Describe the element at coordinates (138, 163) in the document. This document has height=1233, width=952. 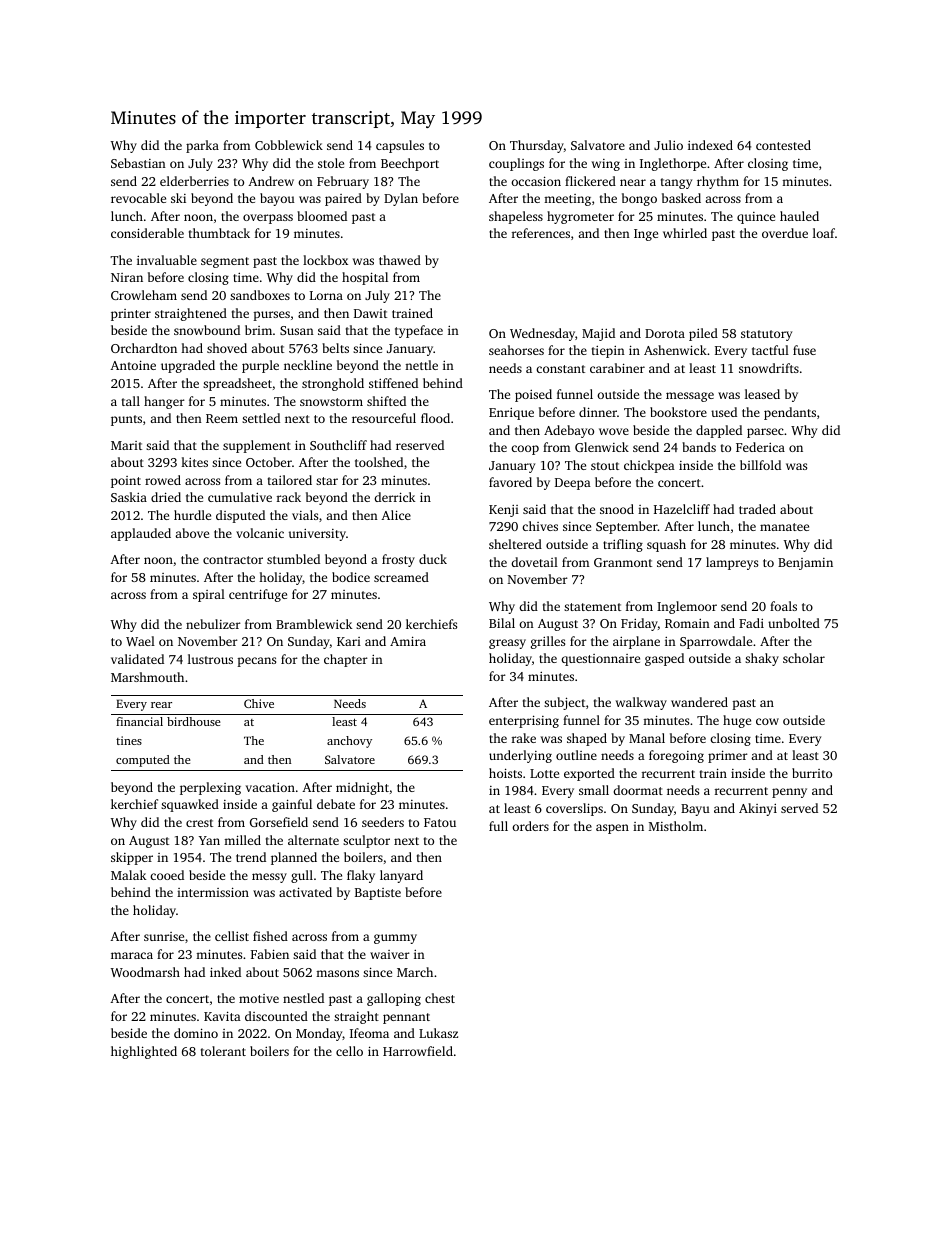
I see `Sebastian` at that location.
